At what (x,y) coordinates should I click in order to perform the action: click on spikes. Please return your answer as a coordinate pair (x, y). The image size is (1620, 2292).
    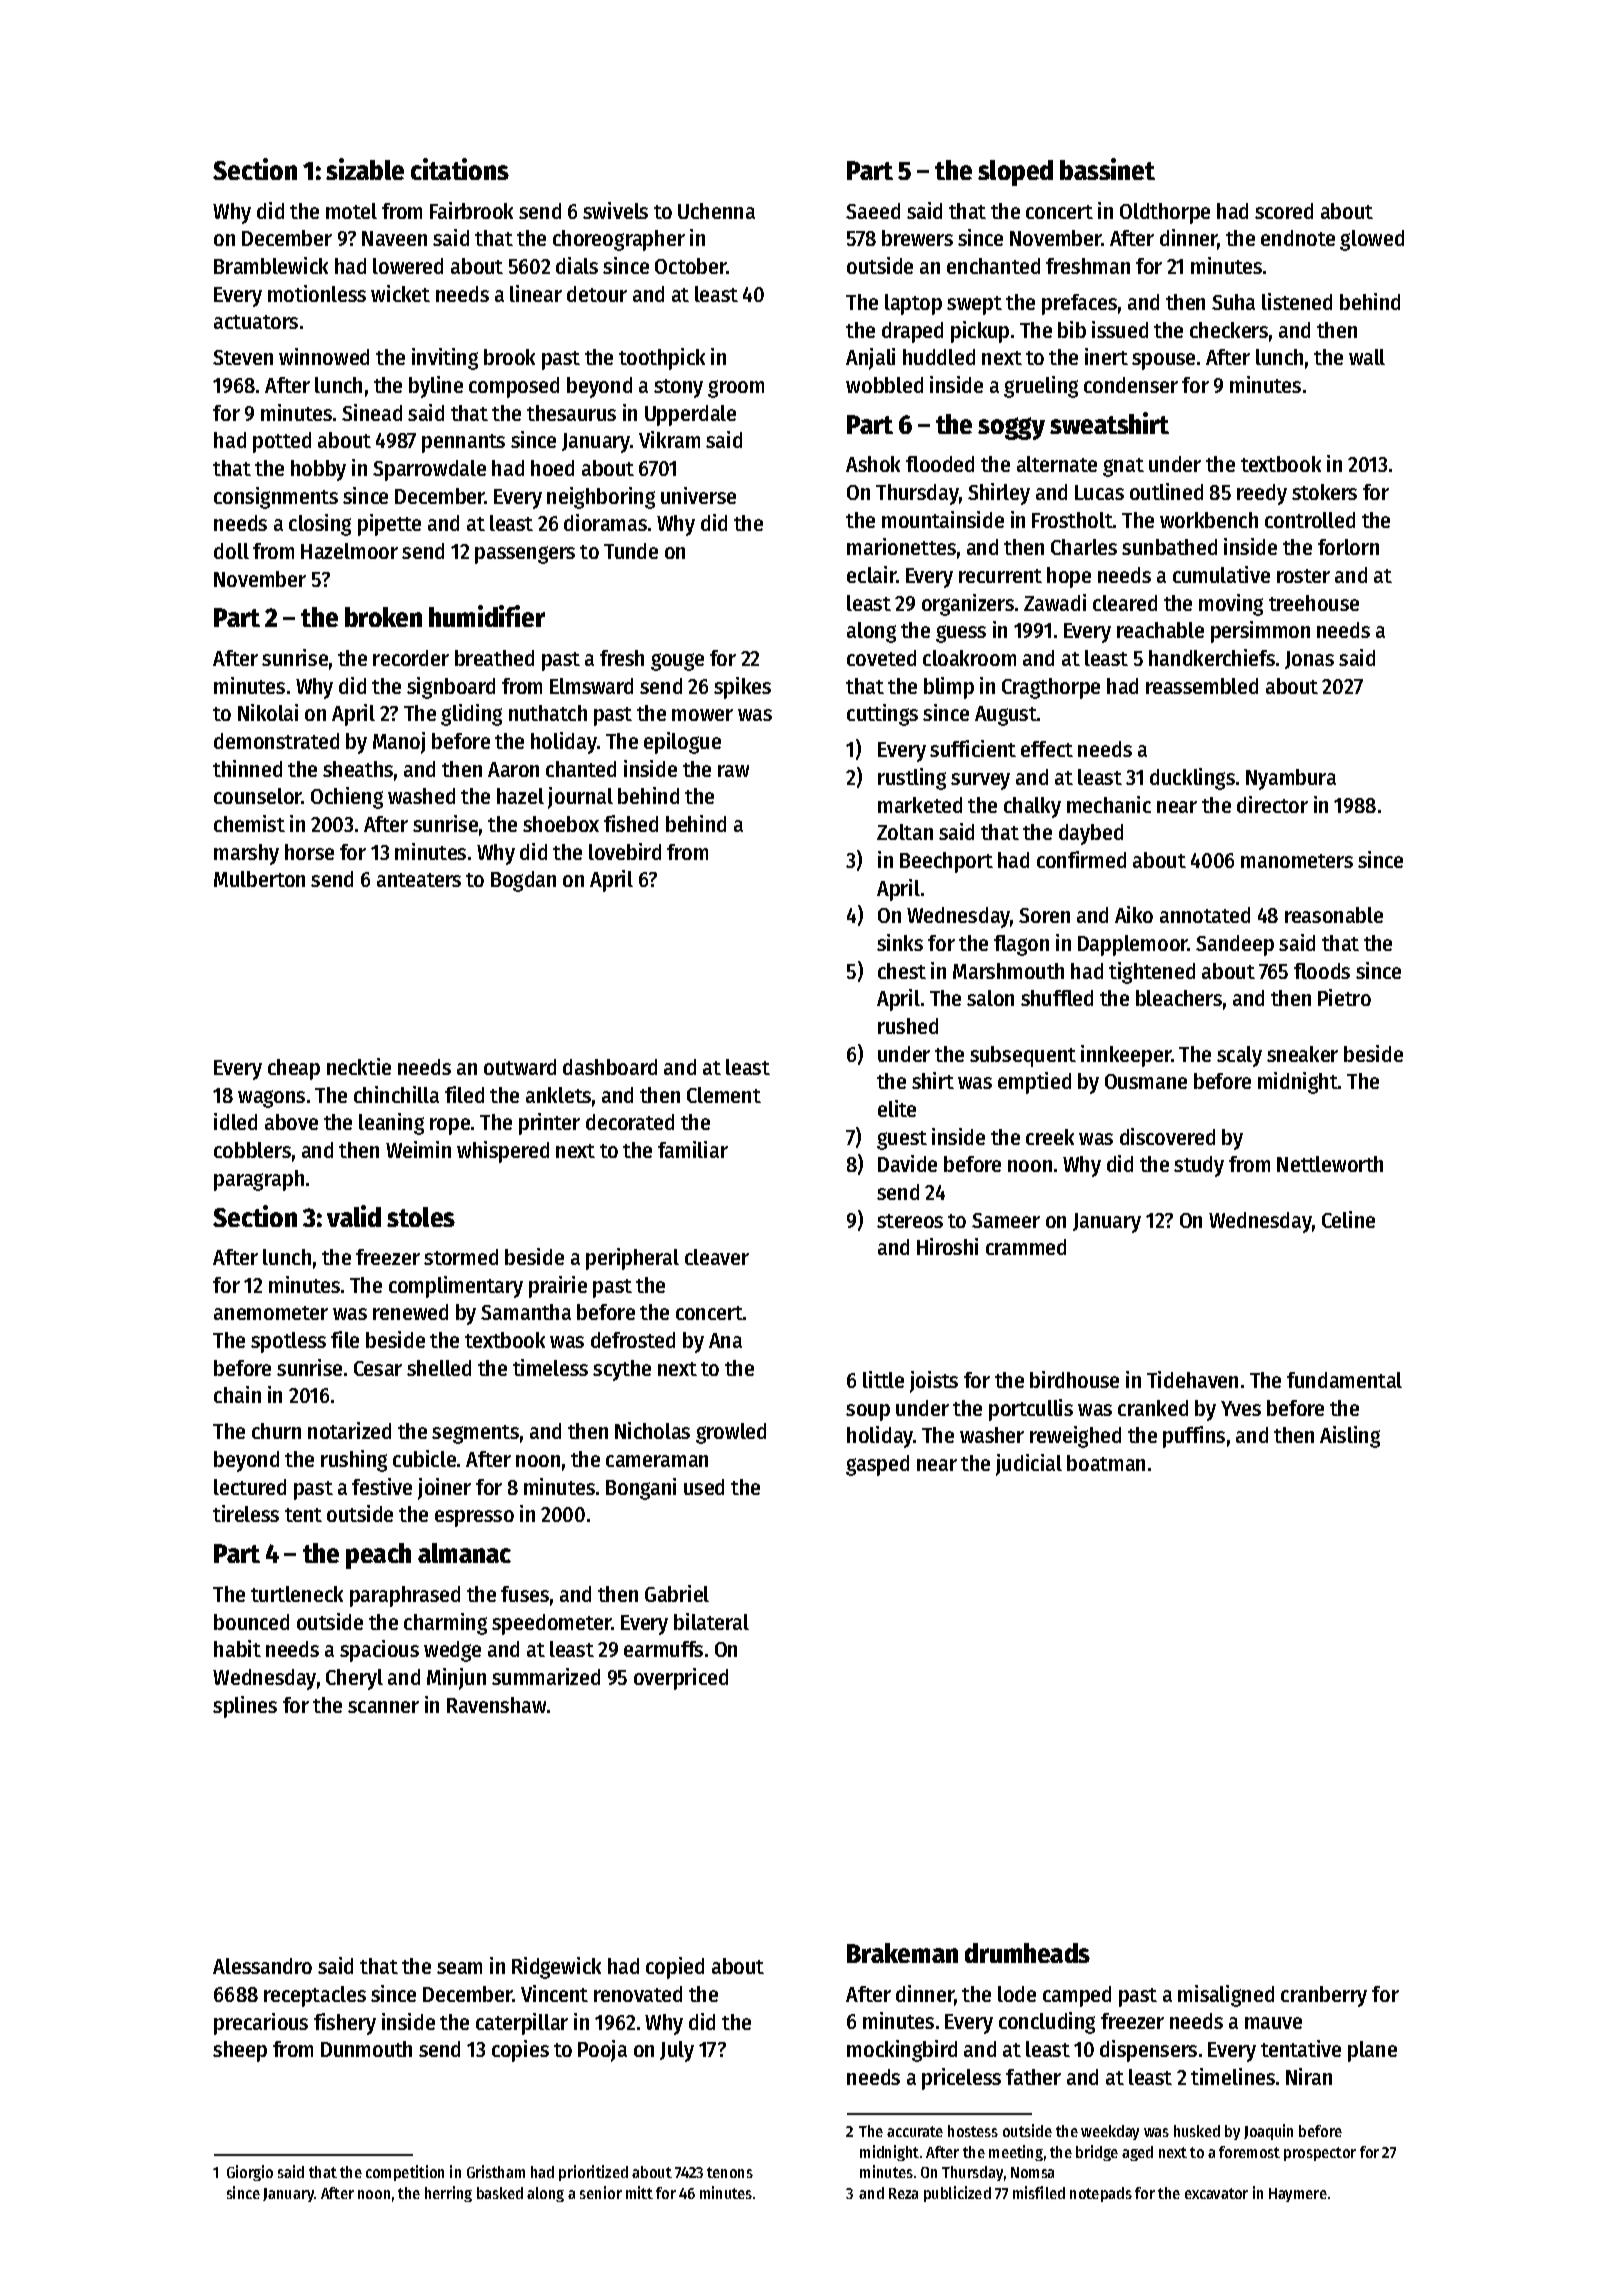
    Looking at the image, I should click on (742, 688).
